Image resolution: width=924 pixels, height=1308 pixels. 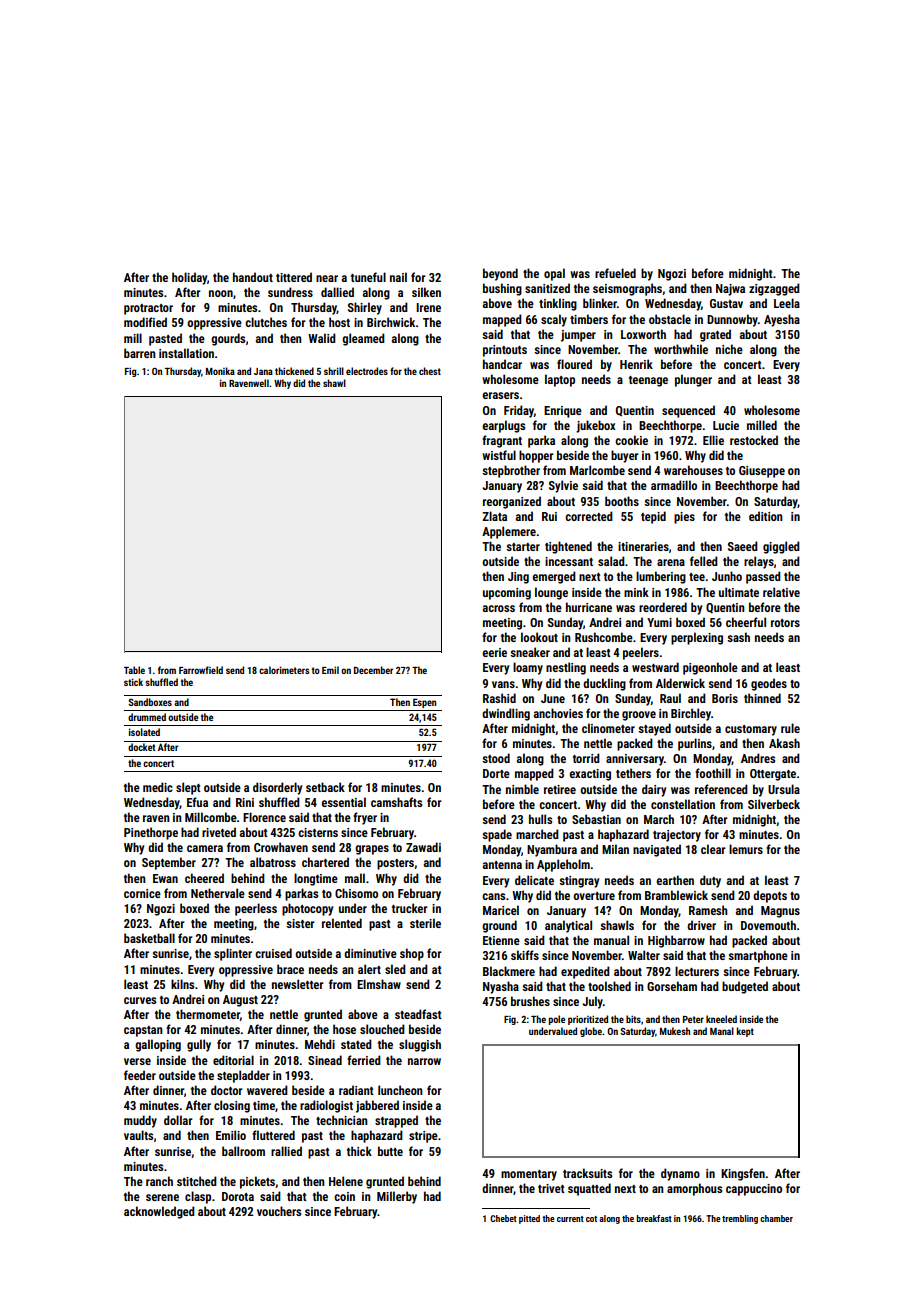 What do you see at coordinates (257, 1182) in the screenshot?
I see `pickets` at bounding box center [257, 1182].
